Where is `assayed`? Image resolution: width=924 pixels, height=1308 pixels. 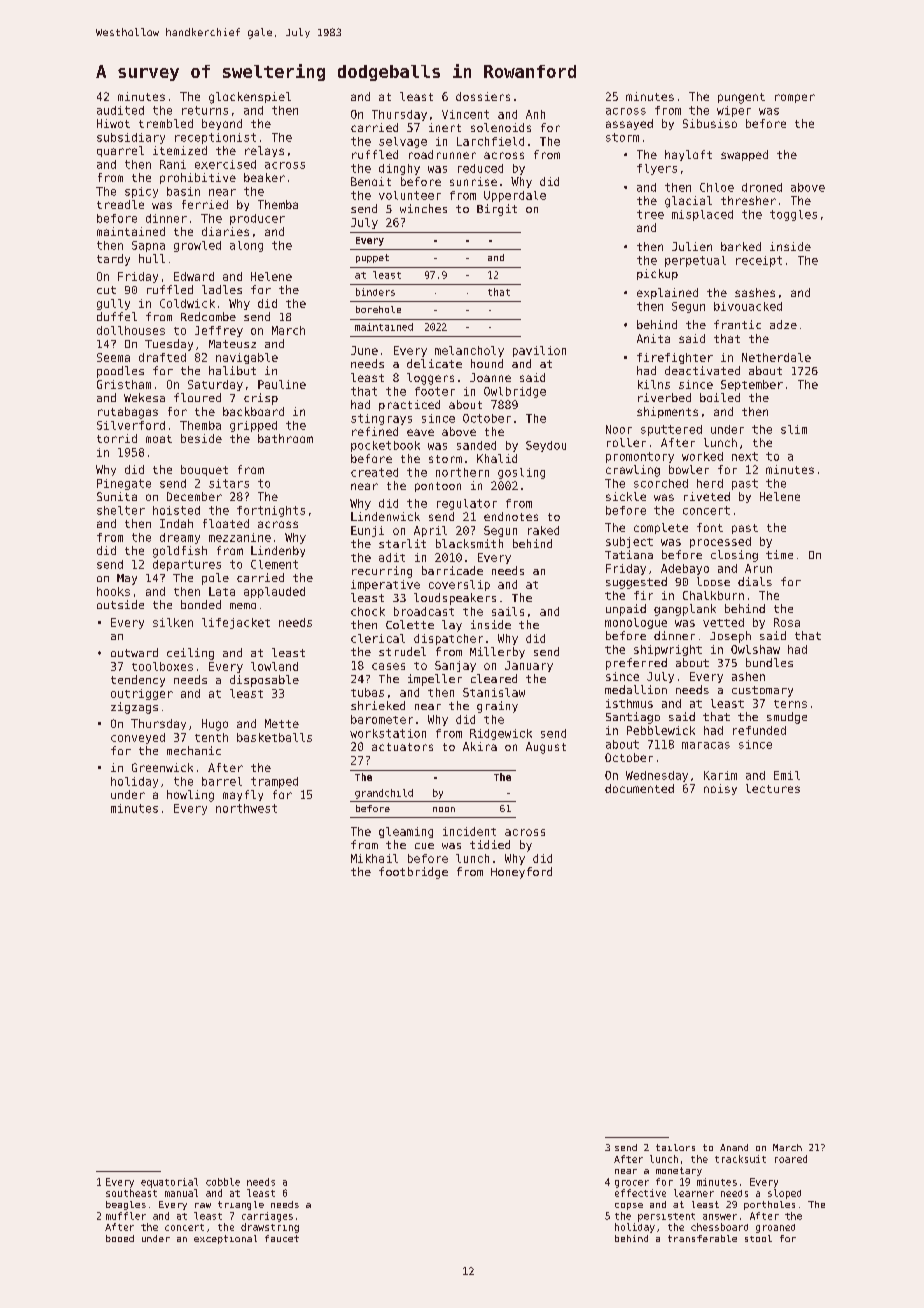 assayed is located at coordinates (629, 124).
